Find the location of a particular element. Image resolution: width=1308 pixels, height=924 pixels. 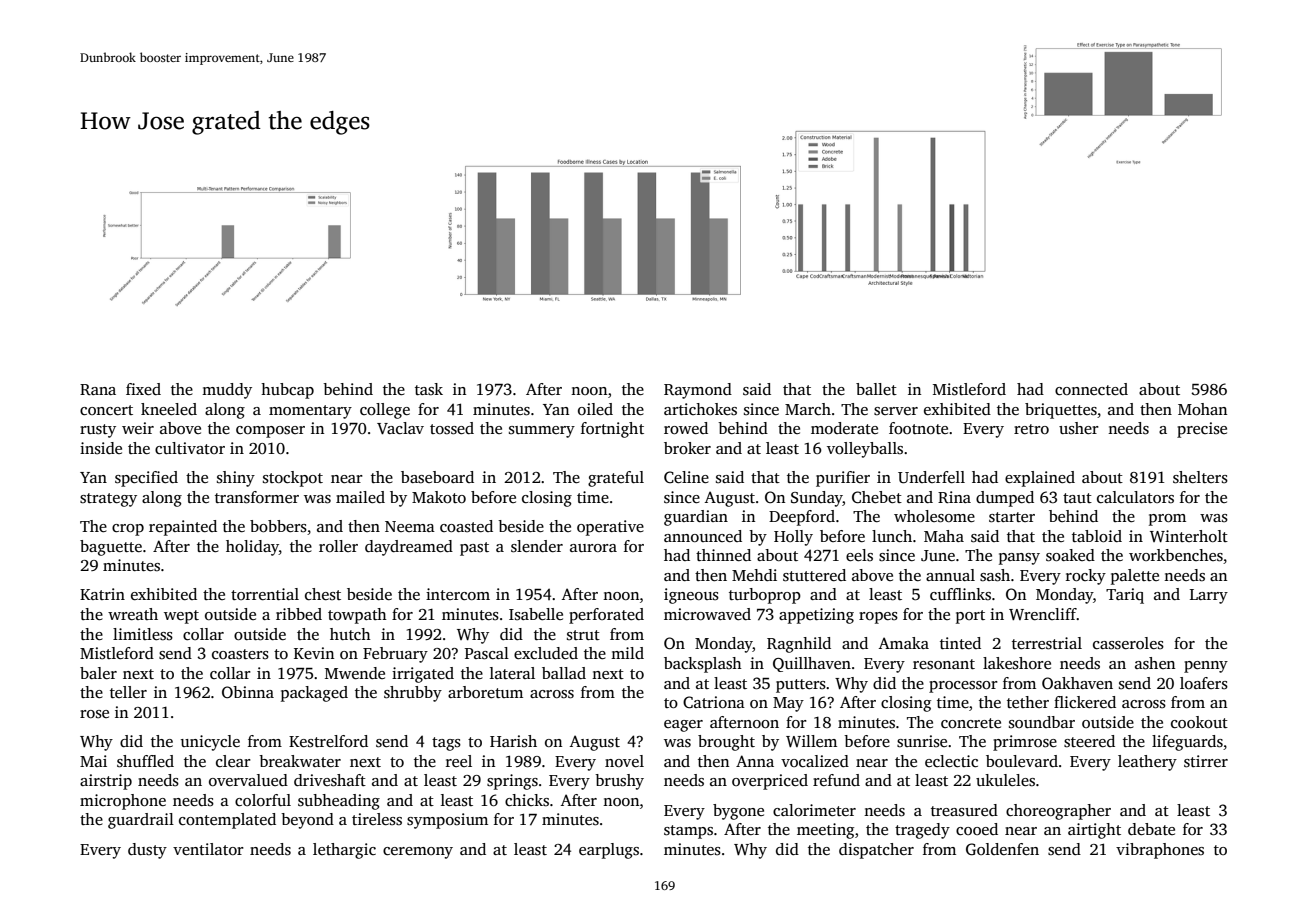

Isabelle is located at coordinates (536, 614).
